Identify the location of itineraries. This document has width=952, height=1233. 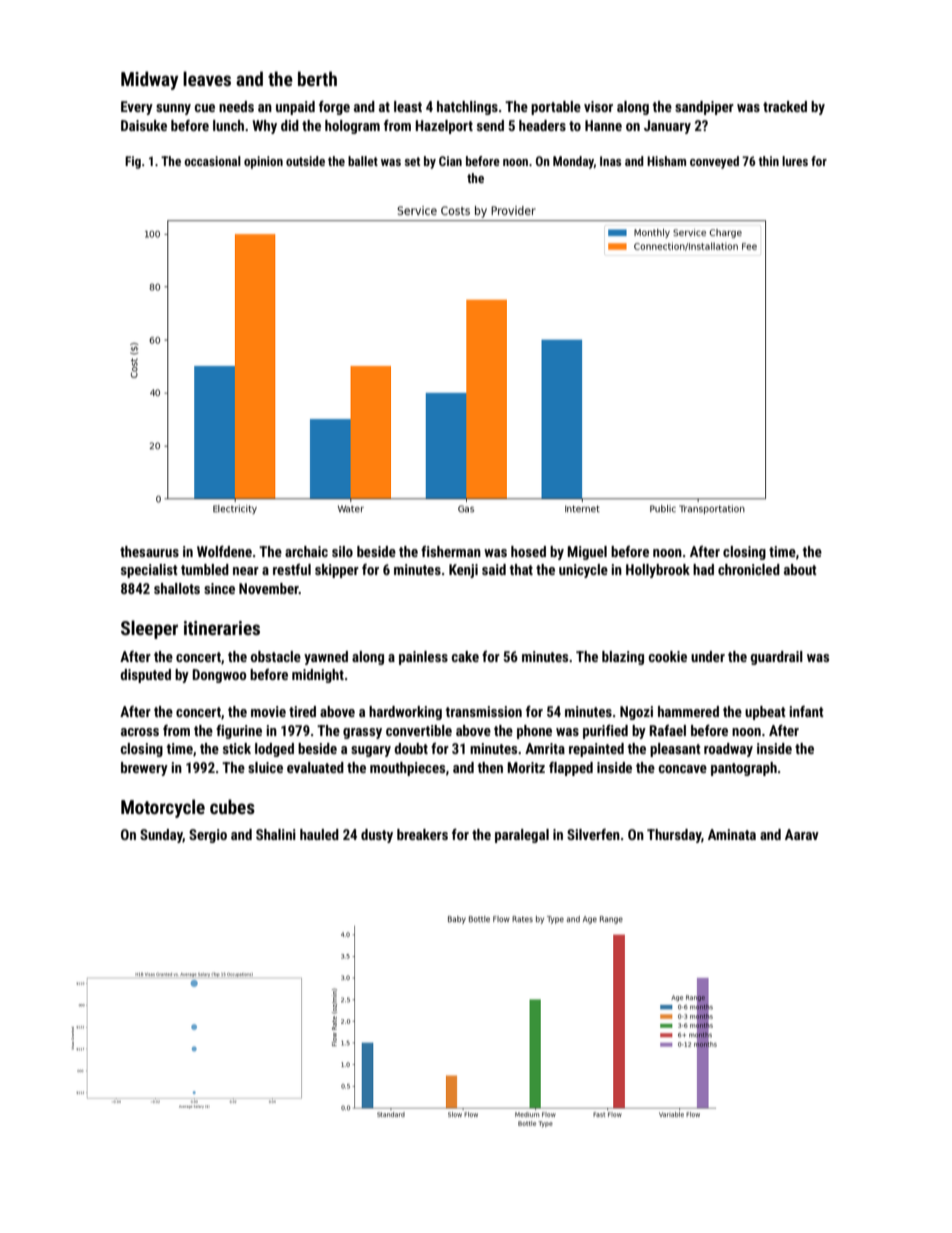
(222, 628).
